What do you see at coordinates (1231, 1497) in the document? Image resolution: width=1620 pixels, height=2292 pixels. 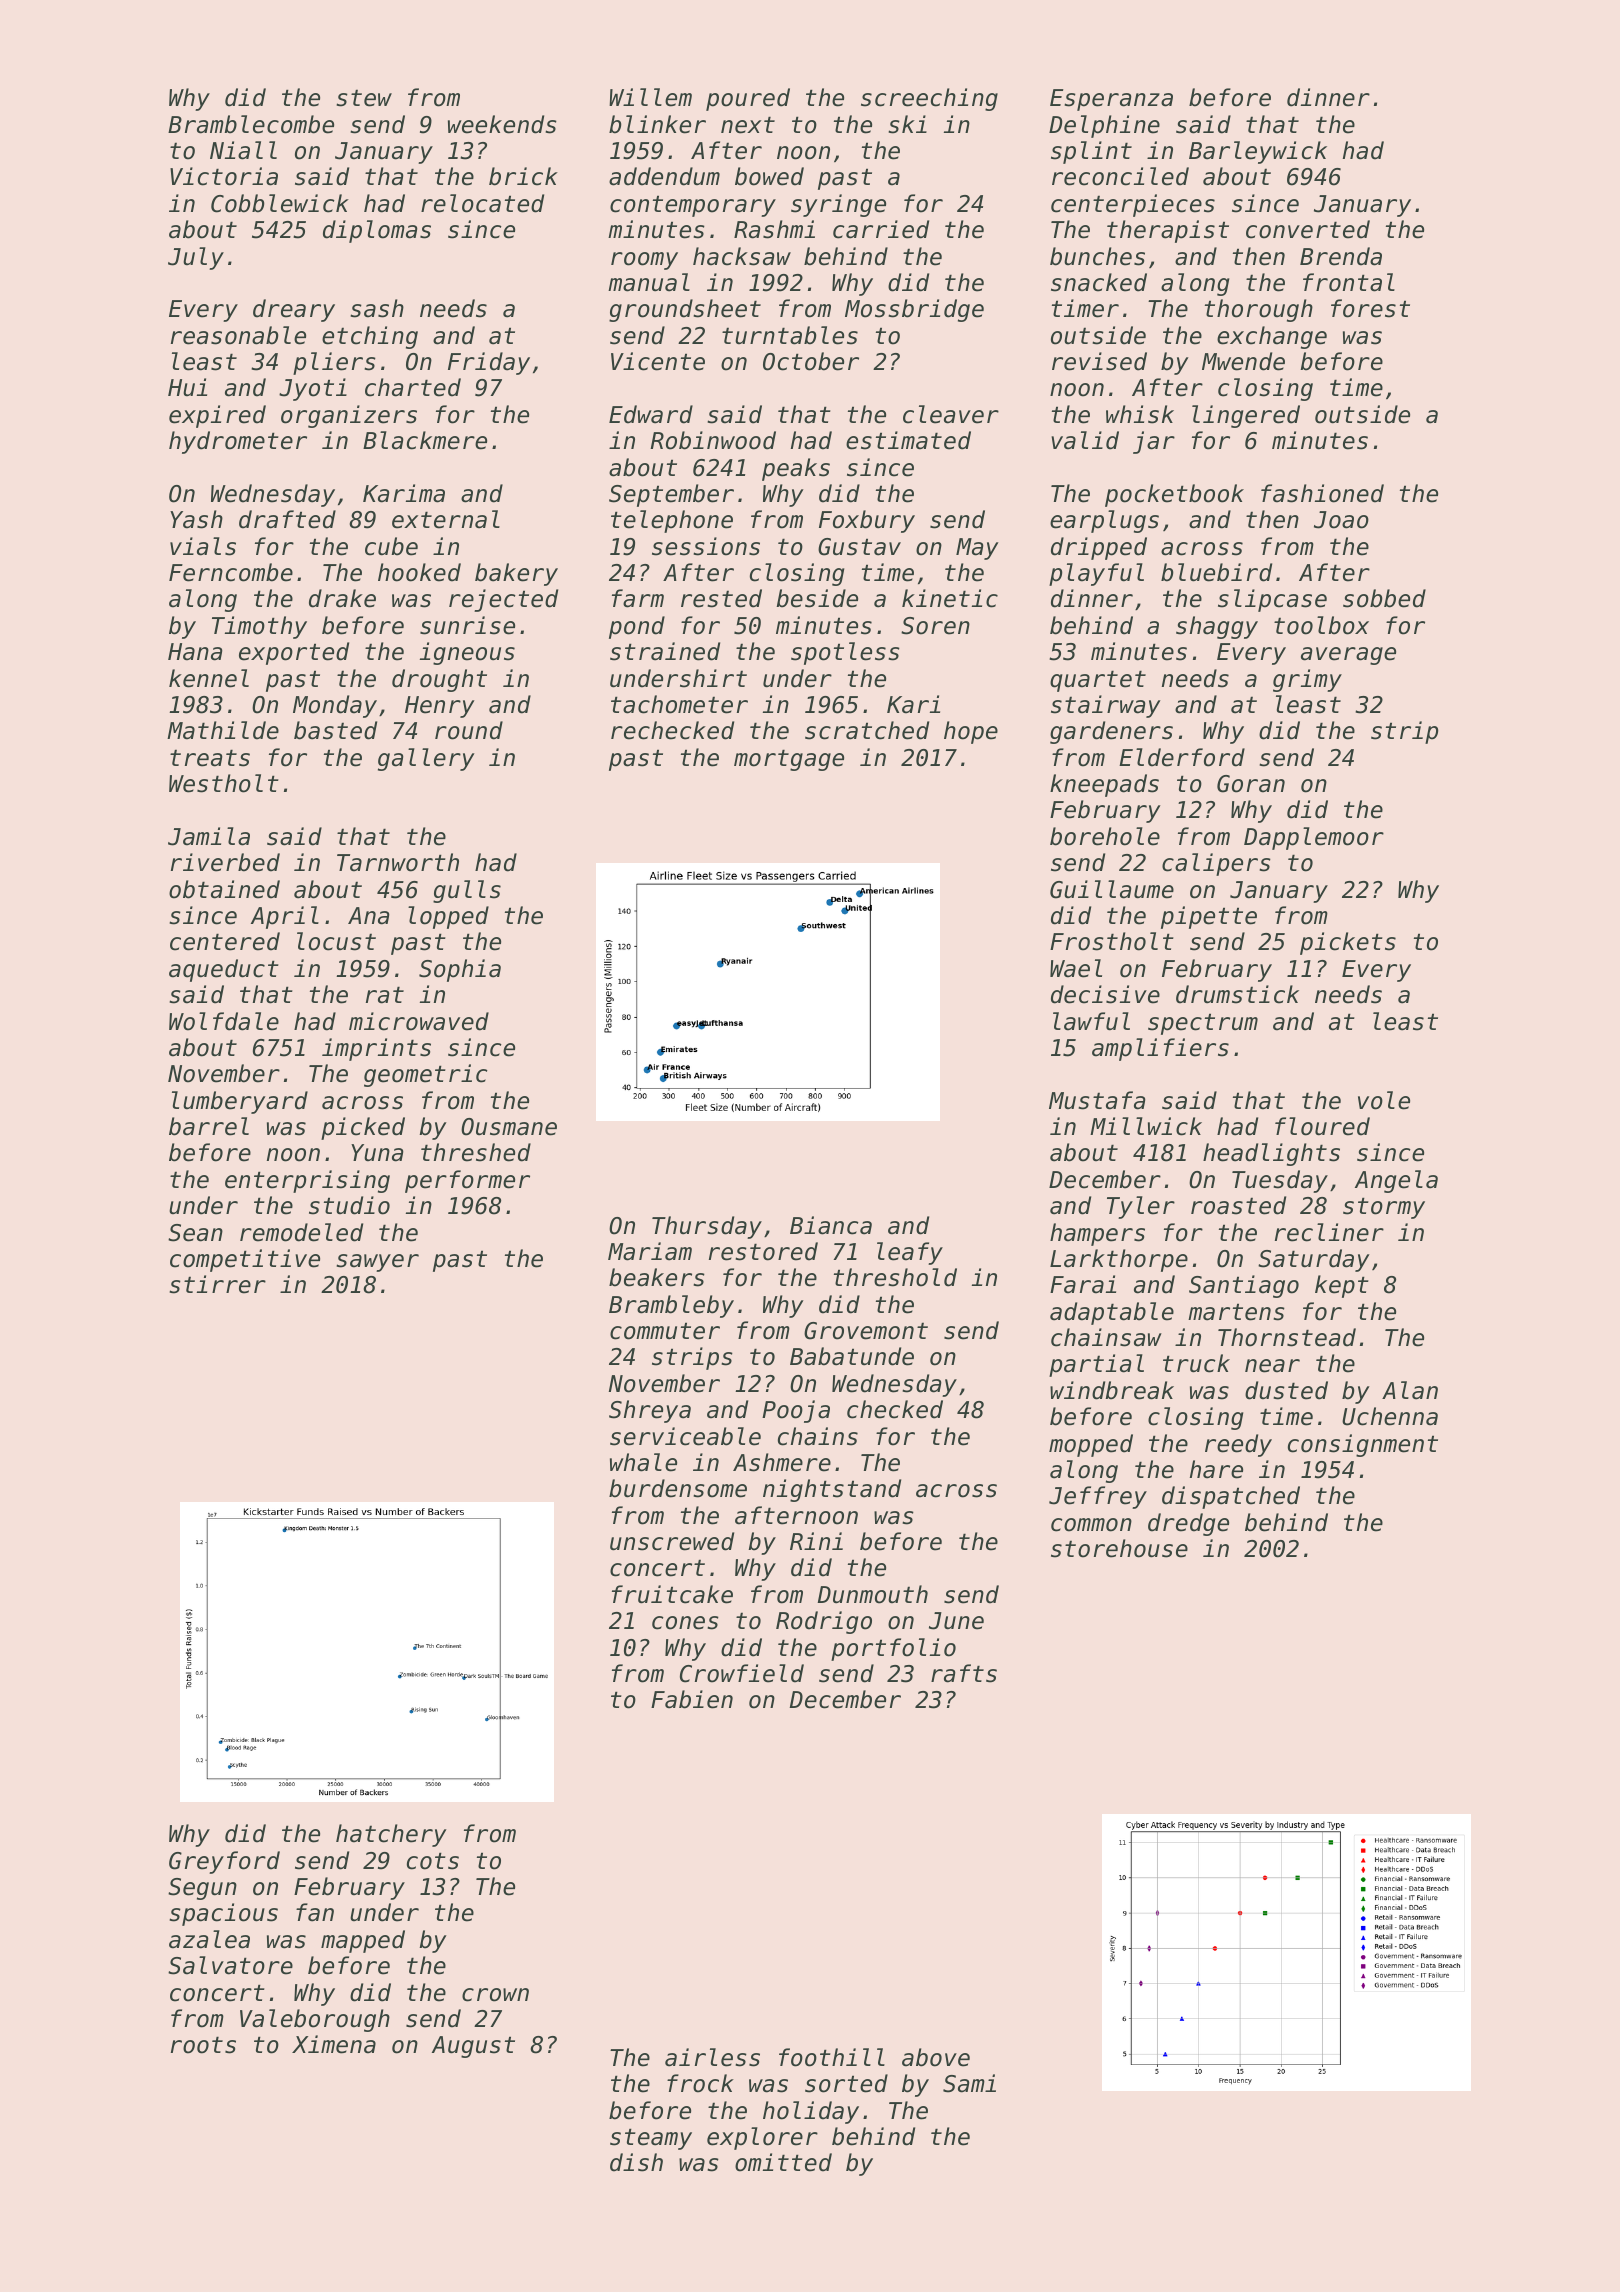 I see `dispatched` at bounding box center [1231, 1497].
